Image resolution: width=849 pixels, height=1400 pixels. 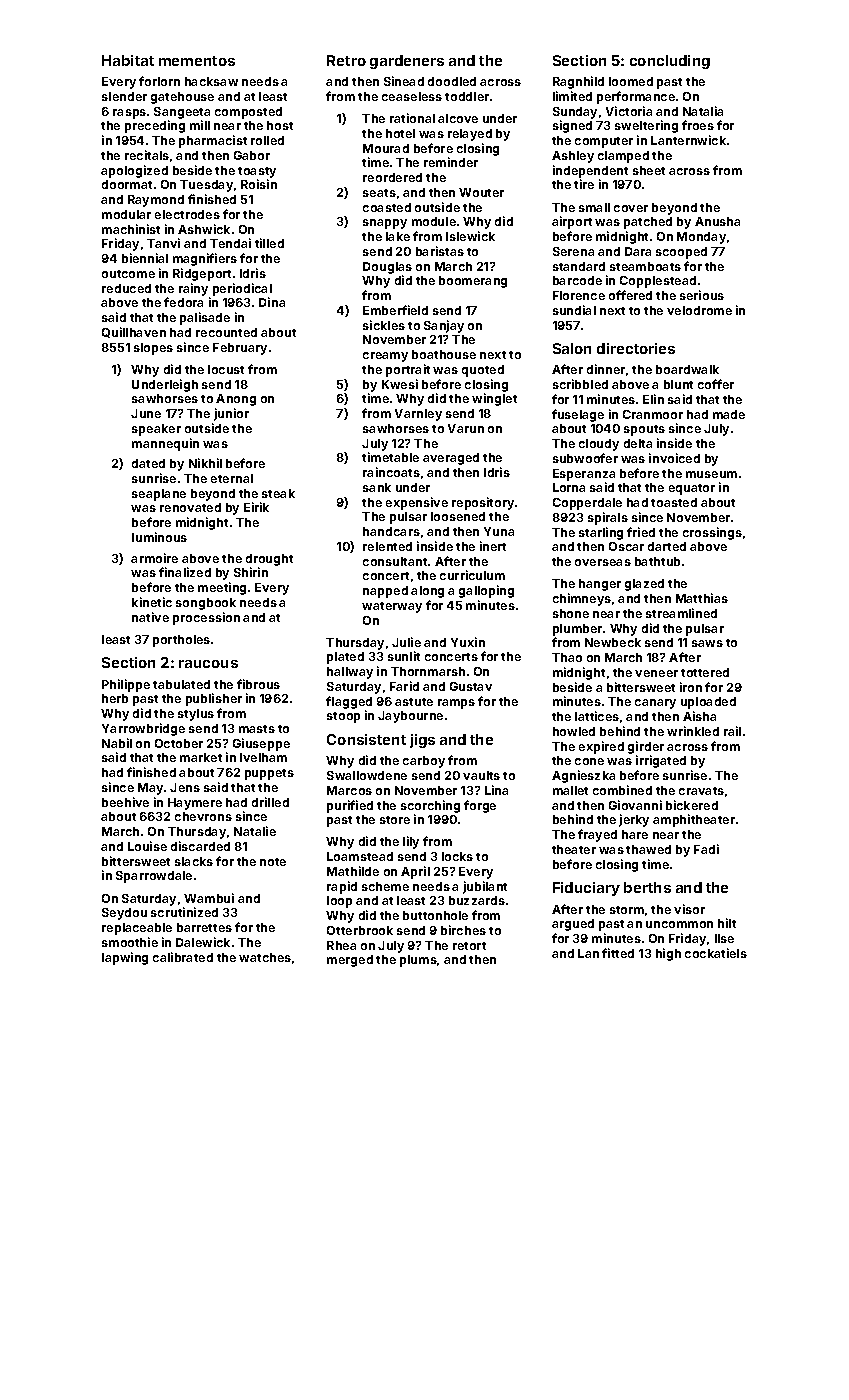 What do you see at coordinates (603, 562) in the image?
I see `overseas` at bounding box center [603, 562].
